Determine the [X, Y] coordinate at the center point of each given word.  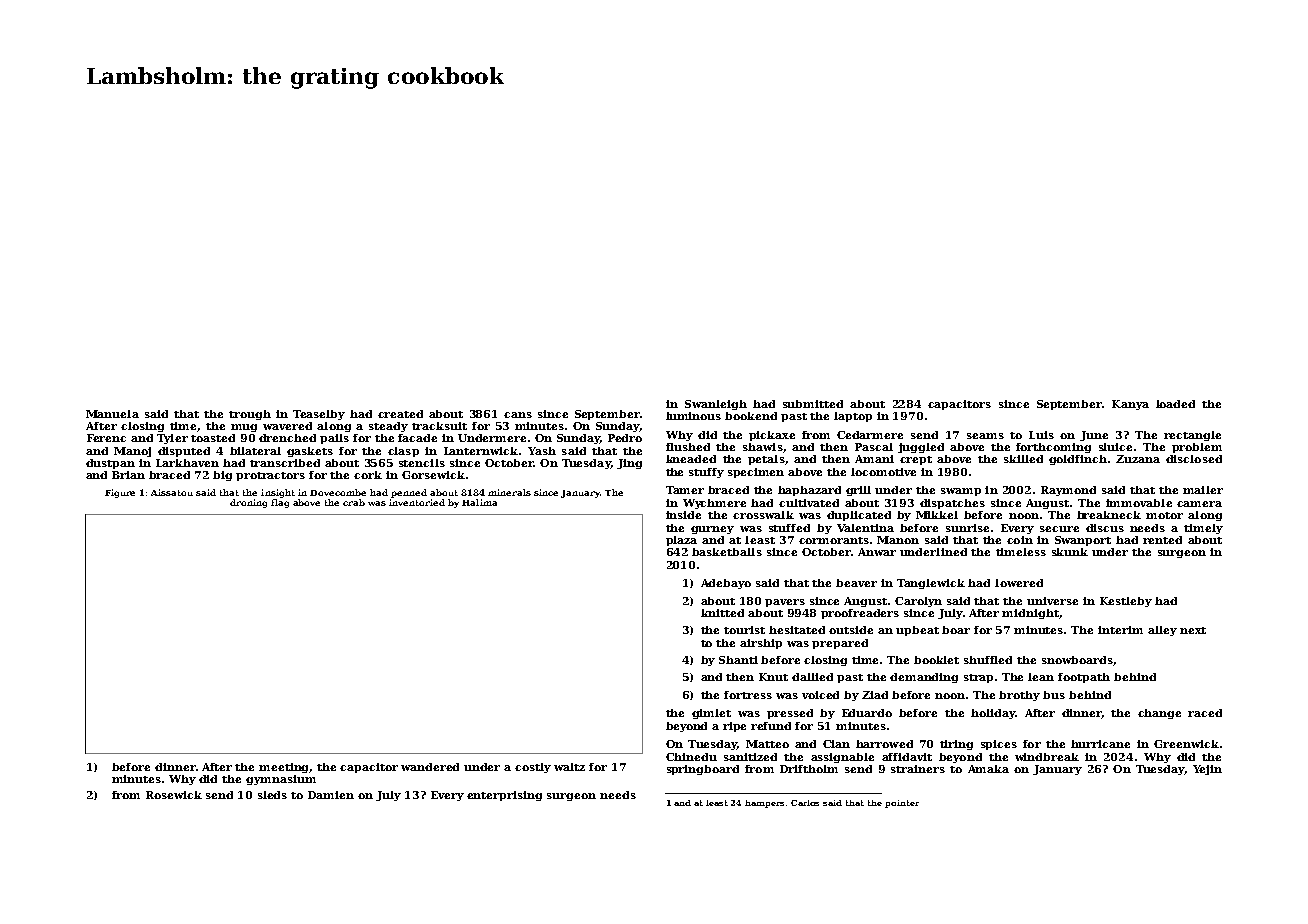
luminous [693, 416]
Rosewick [174, 795]
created [400, 414]
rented [1162, 540]
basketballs [727, 552]
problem [1197, 448]
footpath [1084, 678]
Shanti [738, 660]
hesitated [797, 630]
